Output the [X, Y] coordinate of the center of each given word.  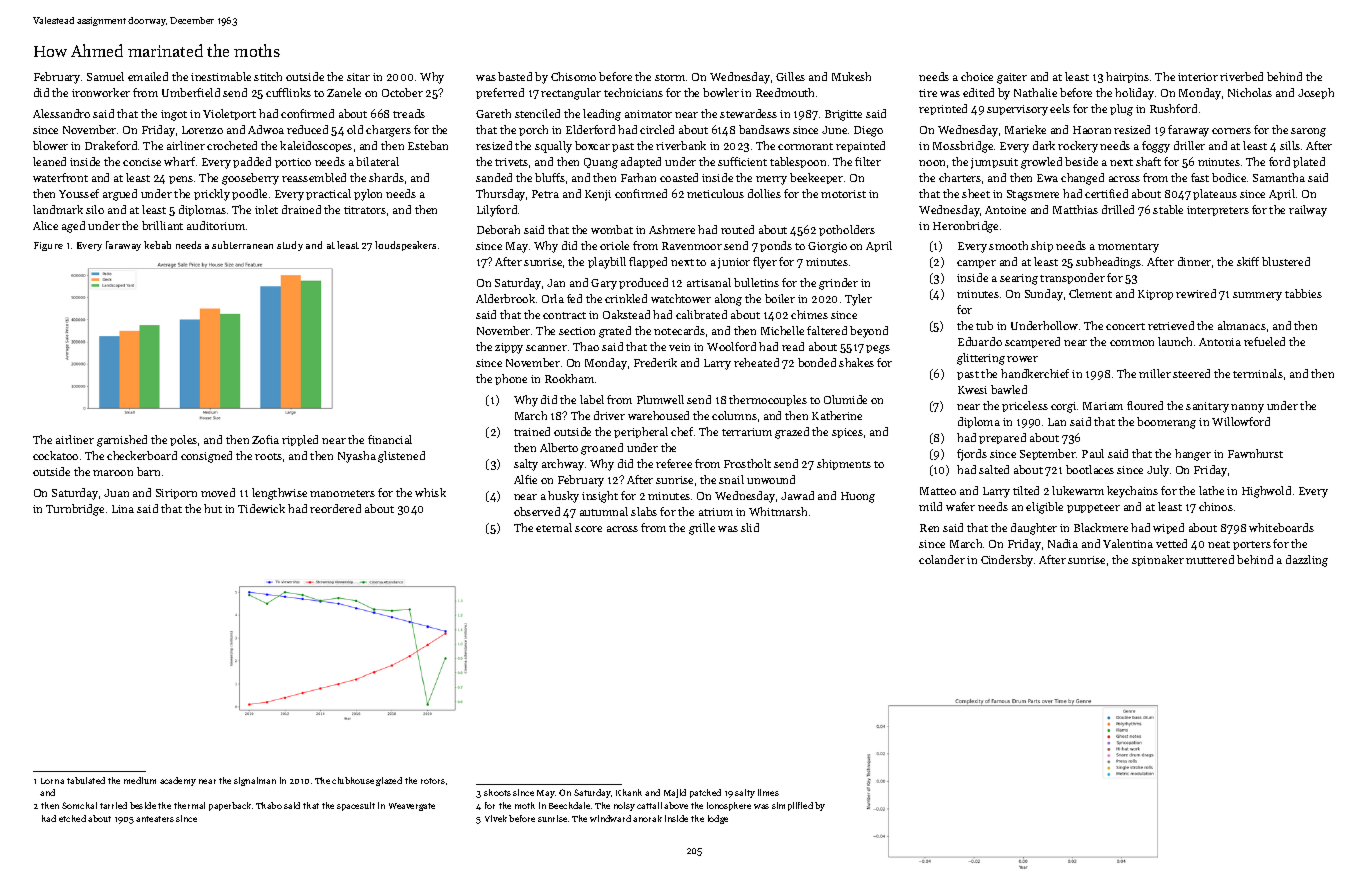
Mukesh [851, 76]
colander [942, 559]
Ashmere [672, 229]
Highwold [1266, 492]
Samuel [105, 76]
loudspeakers [405, 246]
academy [178, 781]
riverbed [1241, 76]
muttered [1210, 559]
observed [537, 511]
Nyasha [357, 457]
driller [1189, 145]
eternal [554, 527]
